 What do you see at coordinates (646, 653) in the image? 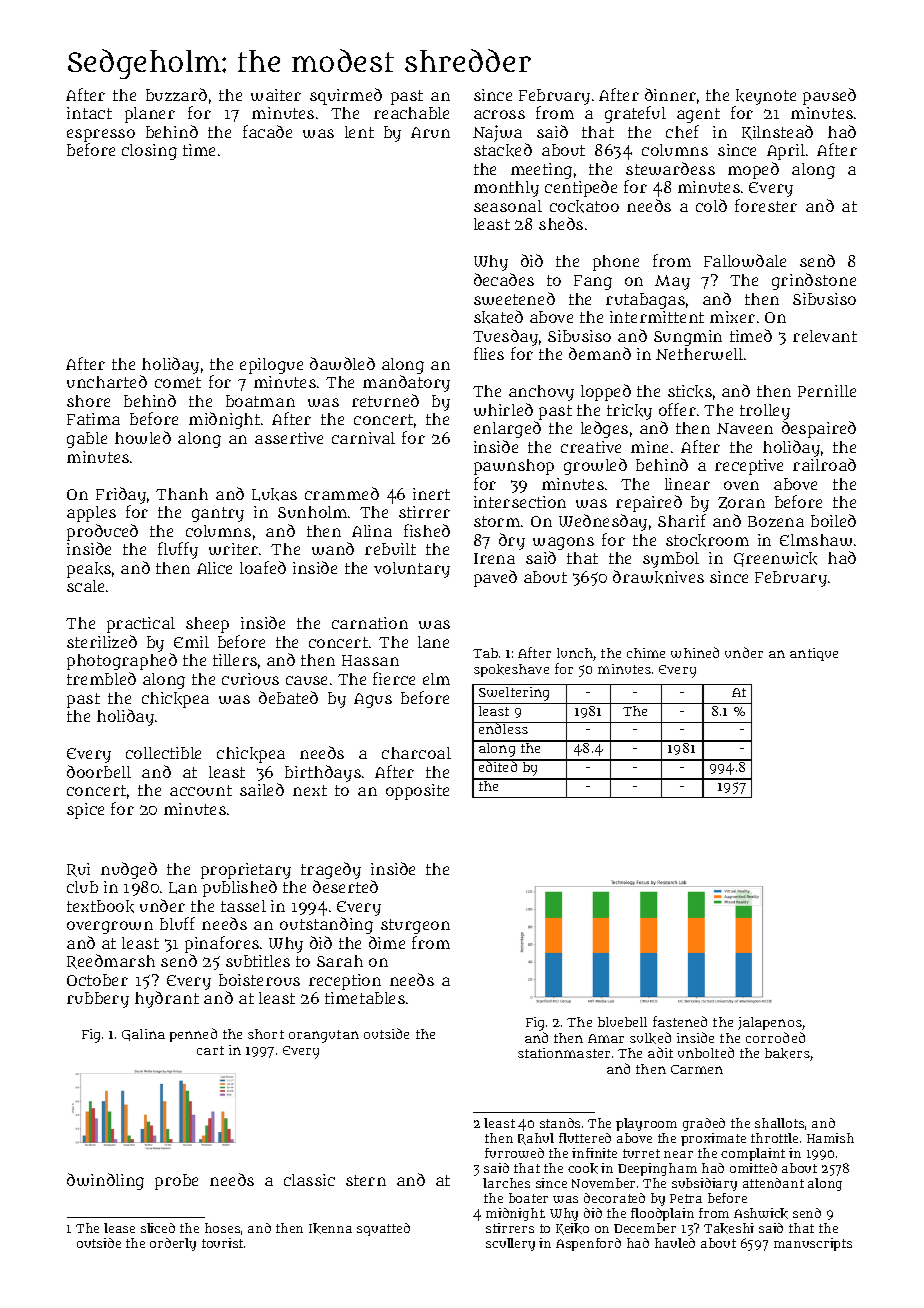
I see `chime` at bounding box center [646, 653].
